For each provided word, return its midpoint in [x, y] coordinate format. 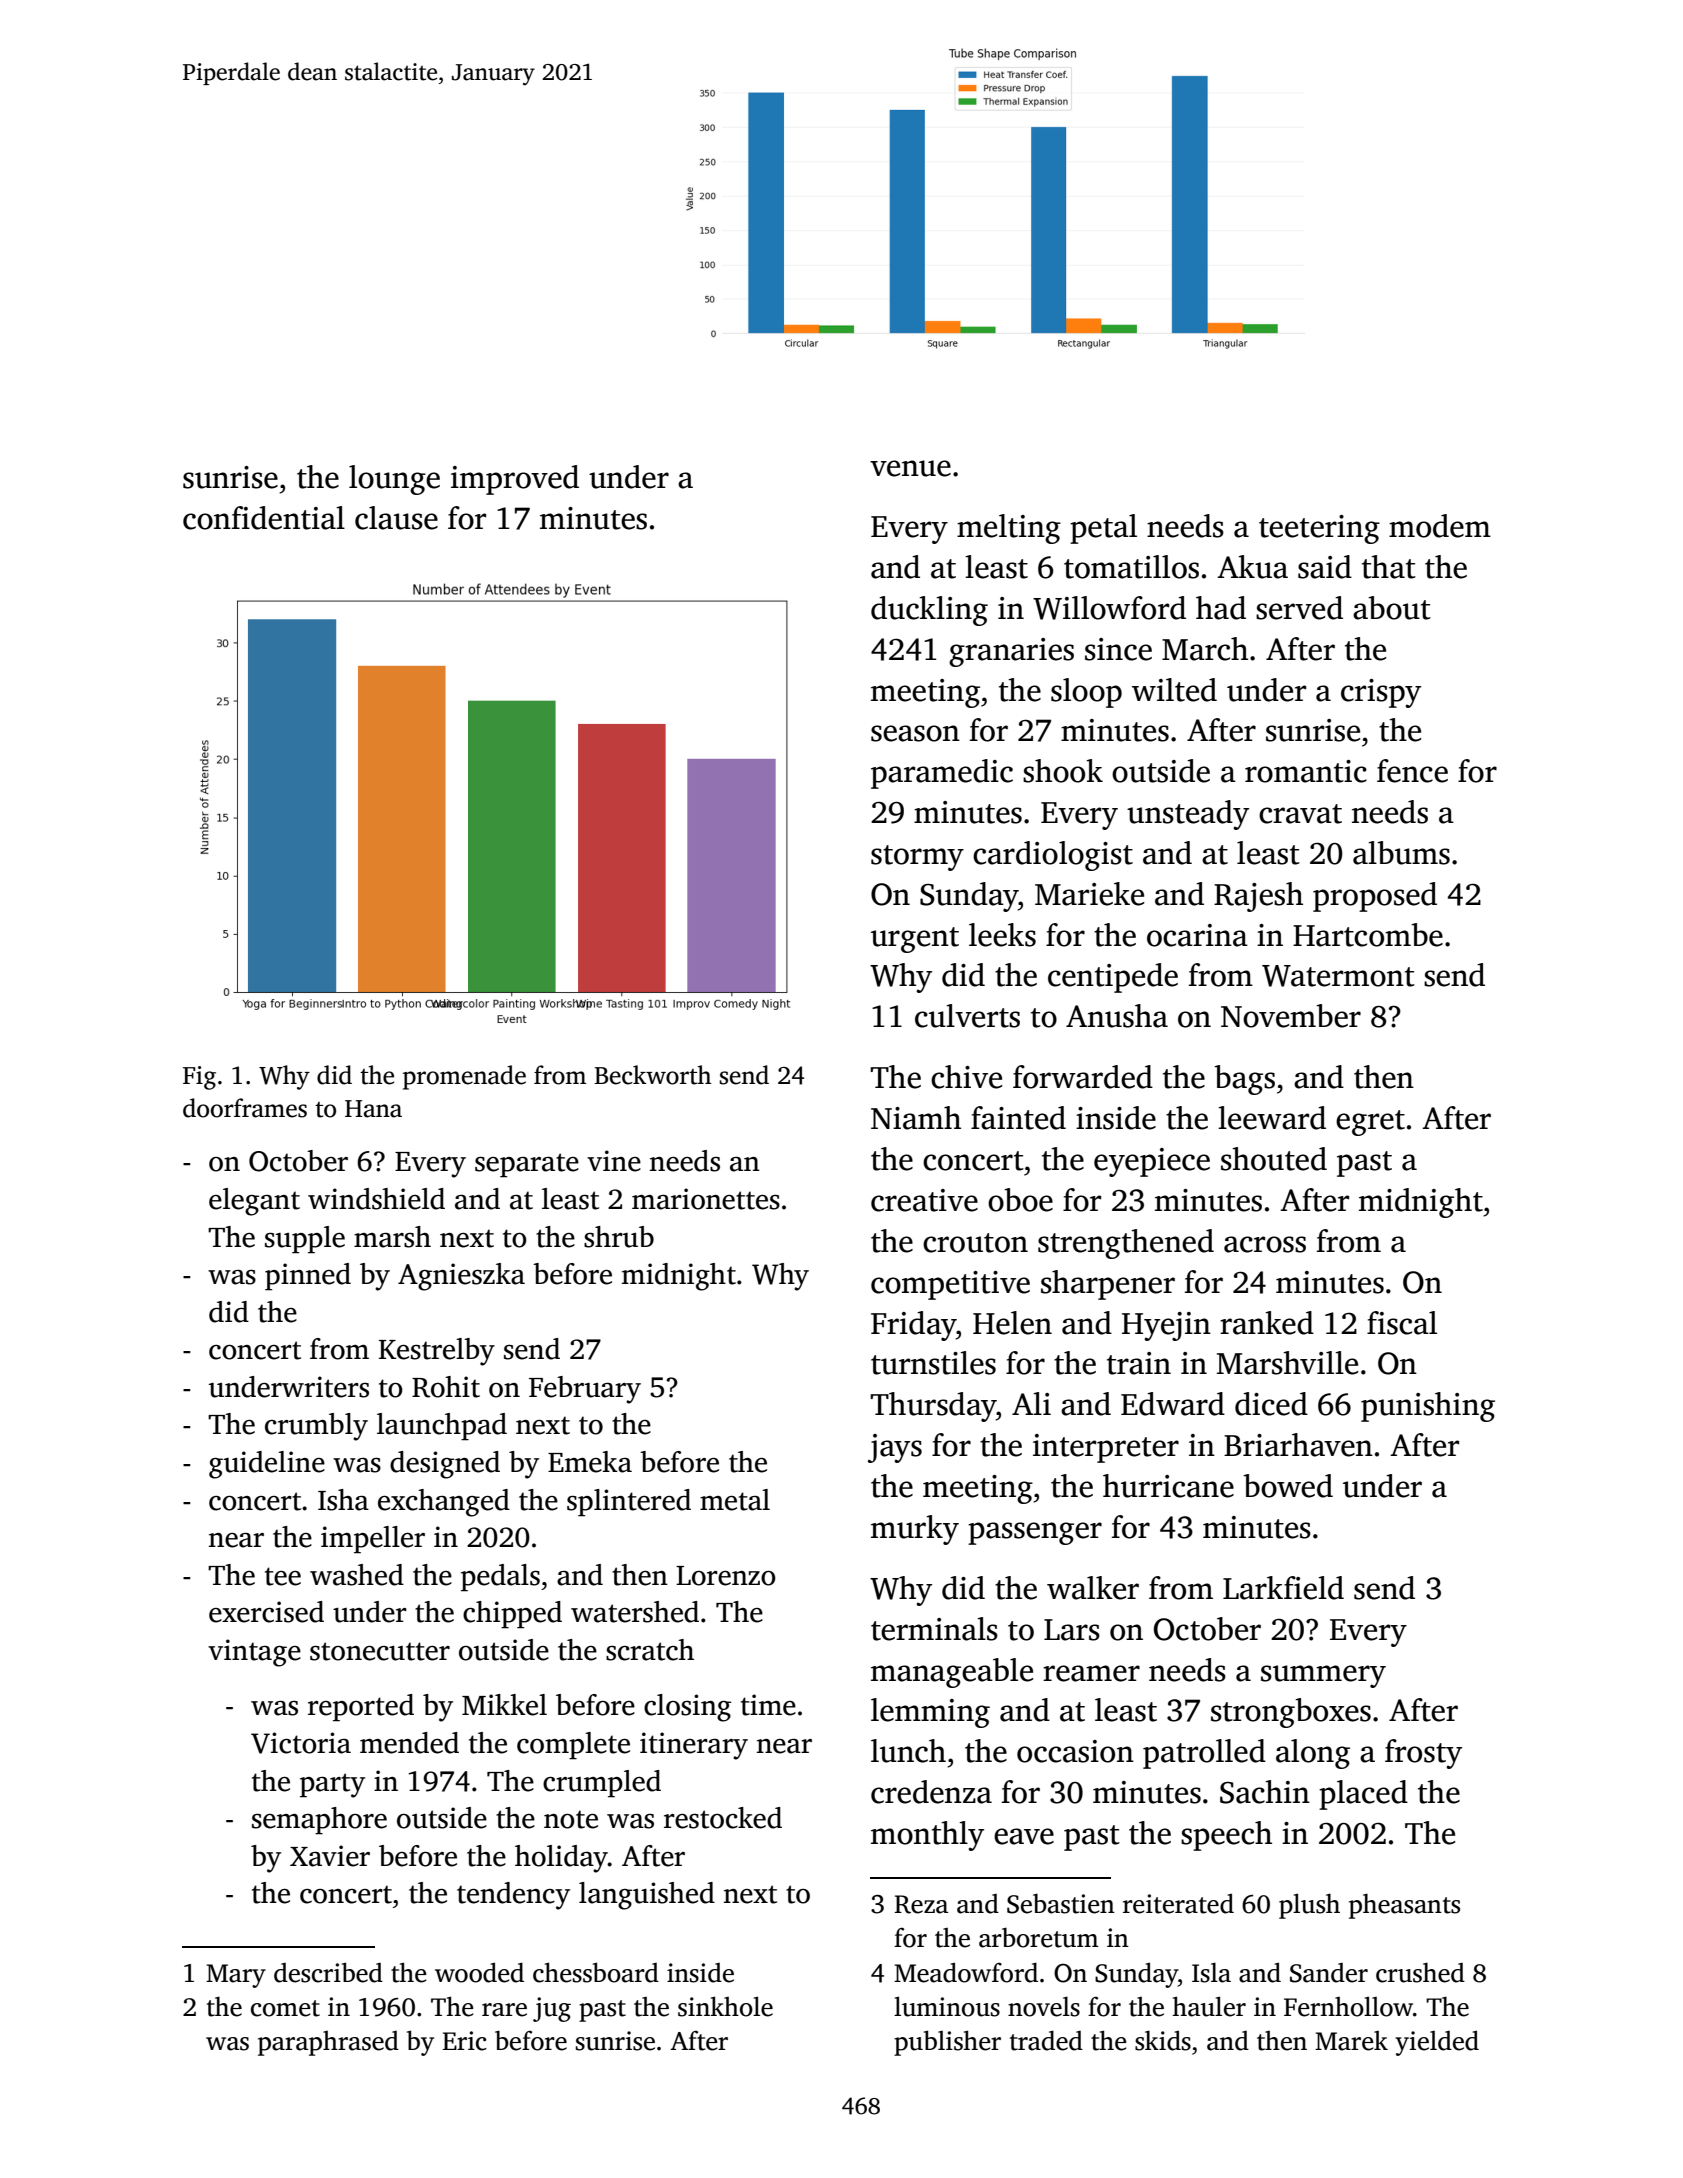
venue [910, 468]
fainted [1018, 1118]
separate [527, 1165]
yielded [1437, 2043]
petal [1103, 529]
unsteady [1188, 815]
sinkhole [725, 2006]
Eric [464, 2041]
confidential [264, 518]
